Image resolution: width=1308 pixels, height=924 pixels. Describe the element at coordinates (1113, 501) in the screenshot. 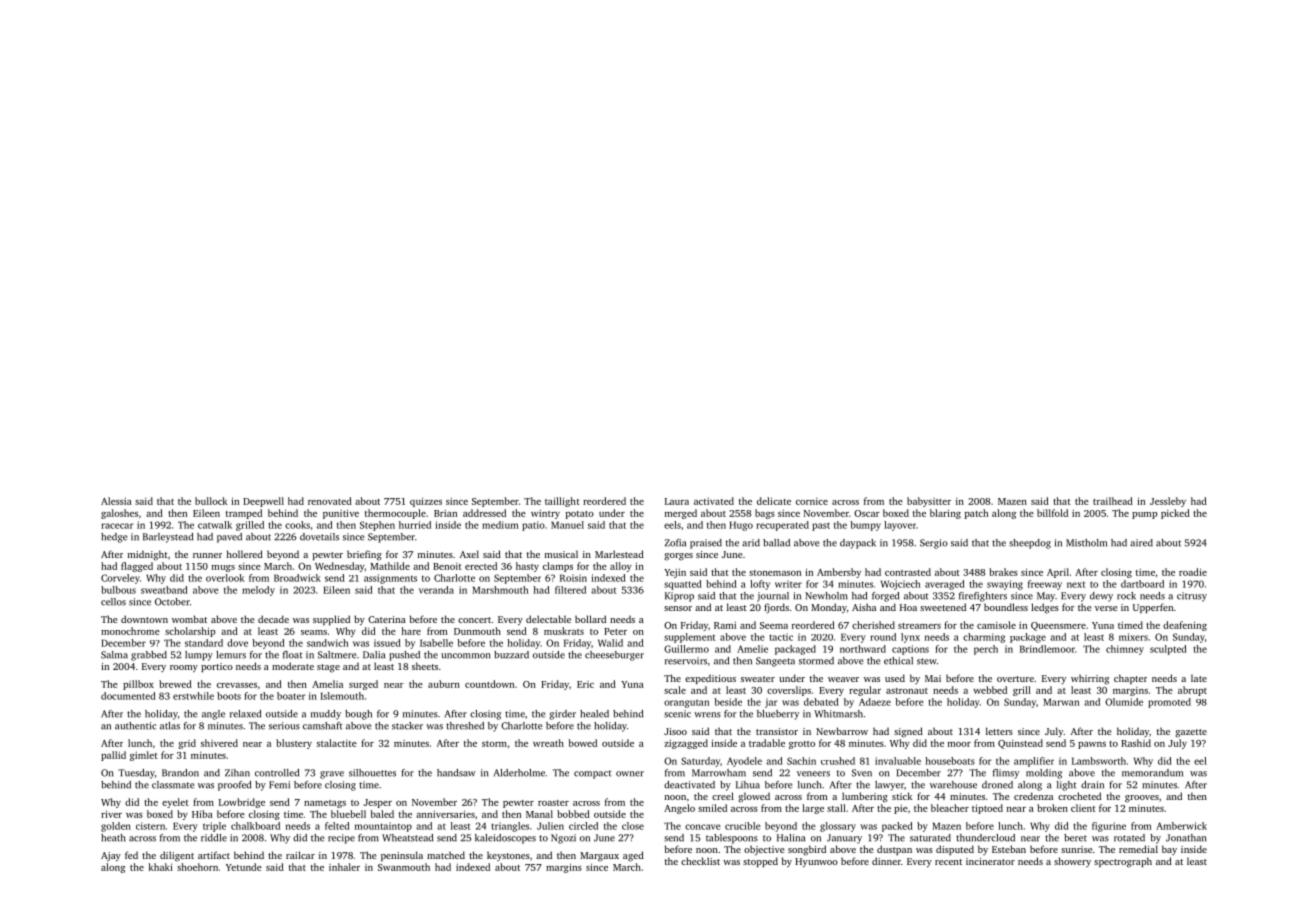

I see `trailhead` at that location.
